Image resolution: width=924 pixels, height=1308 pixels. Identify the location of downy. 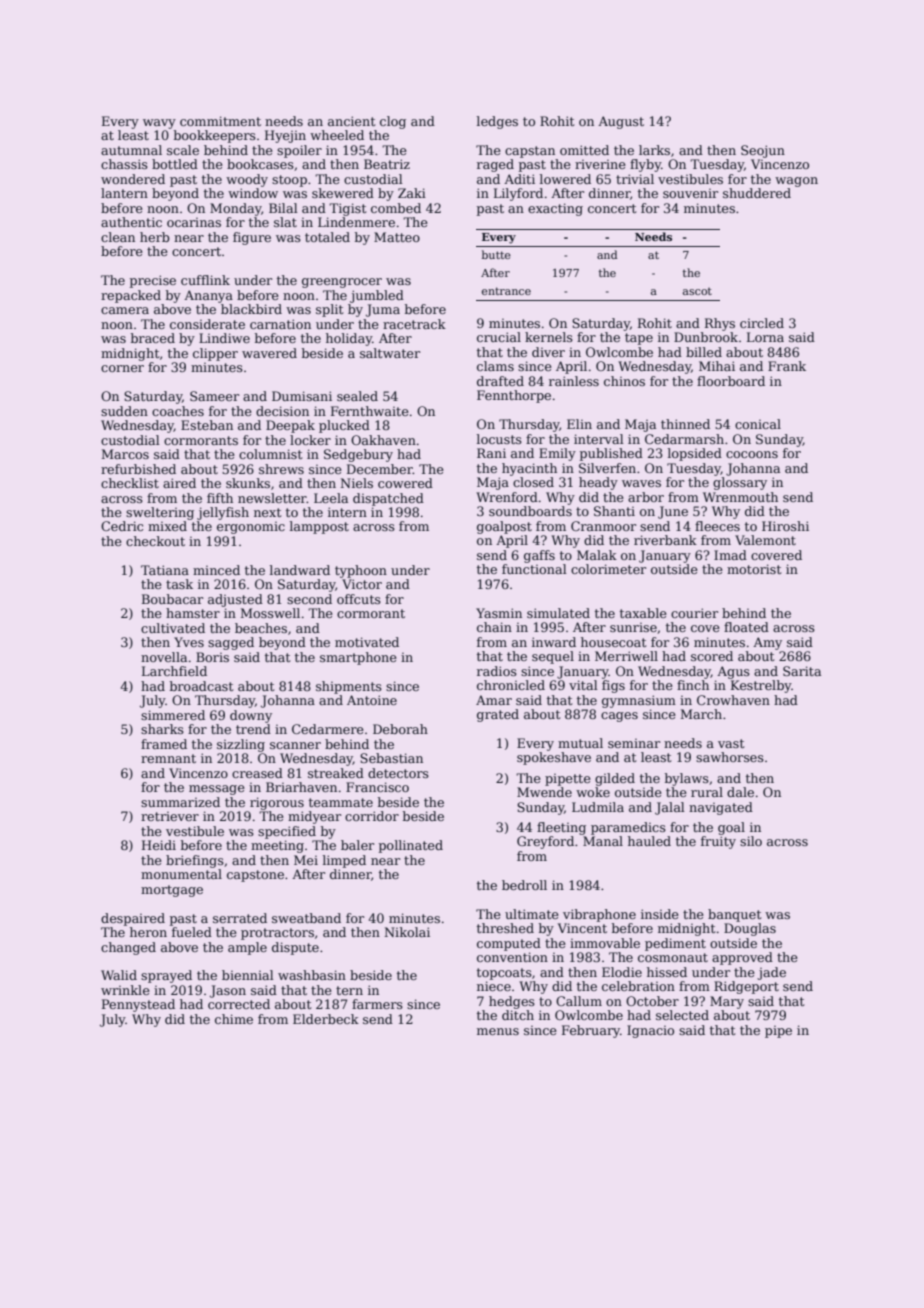
(251, 716).
